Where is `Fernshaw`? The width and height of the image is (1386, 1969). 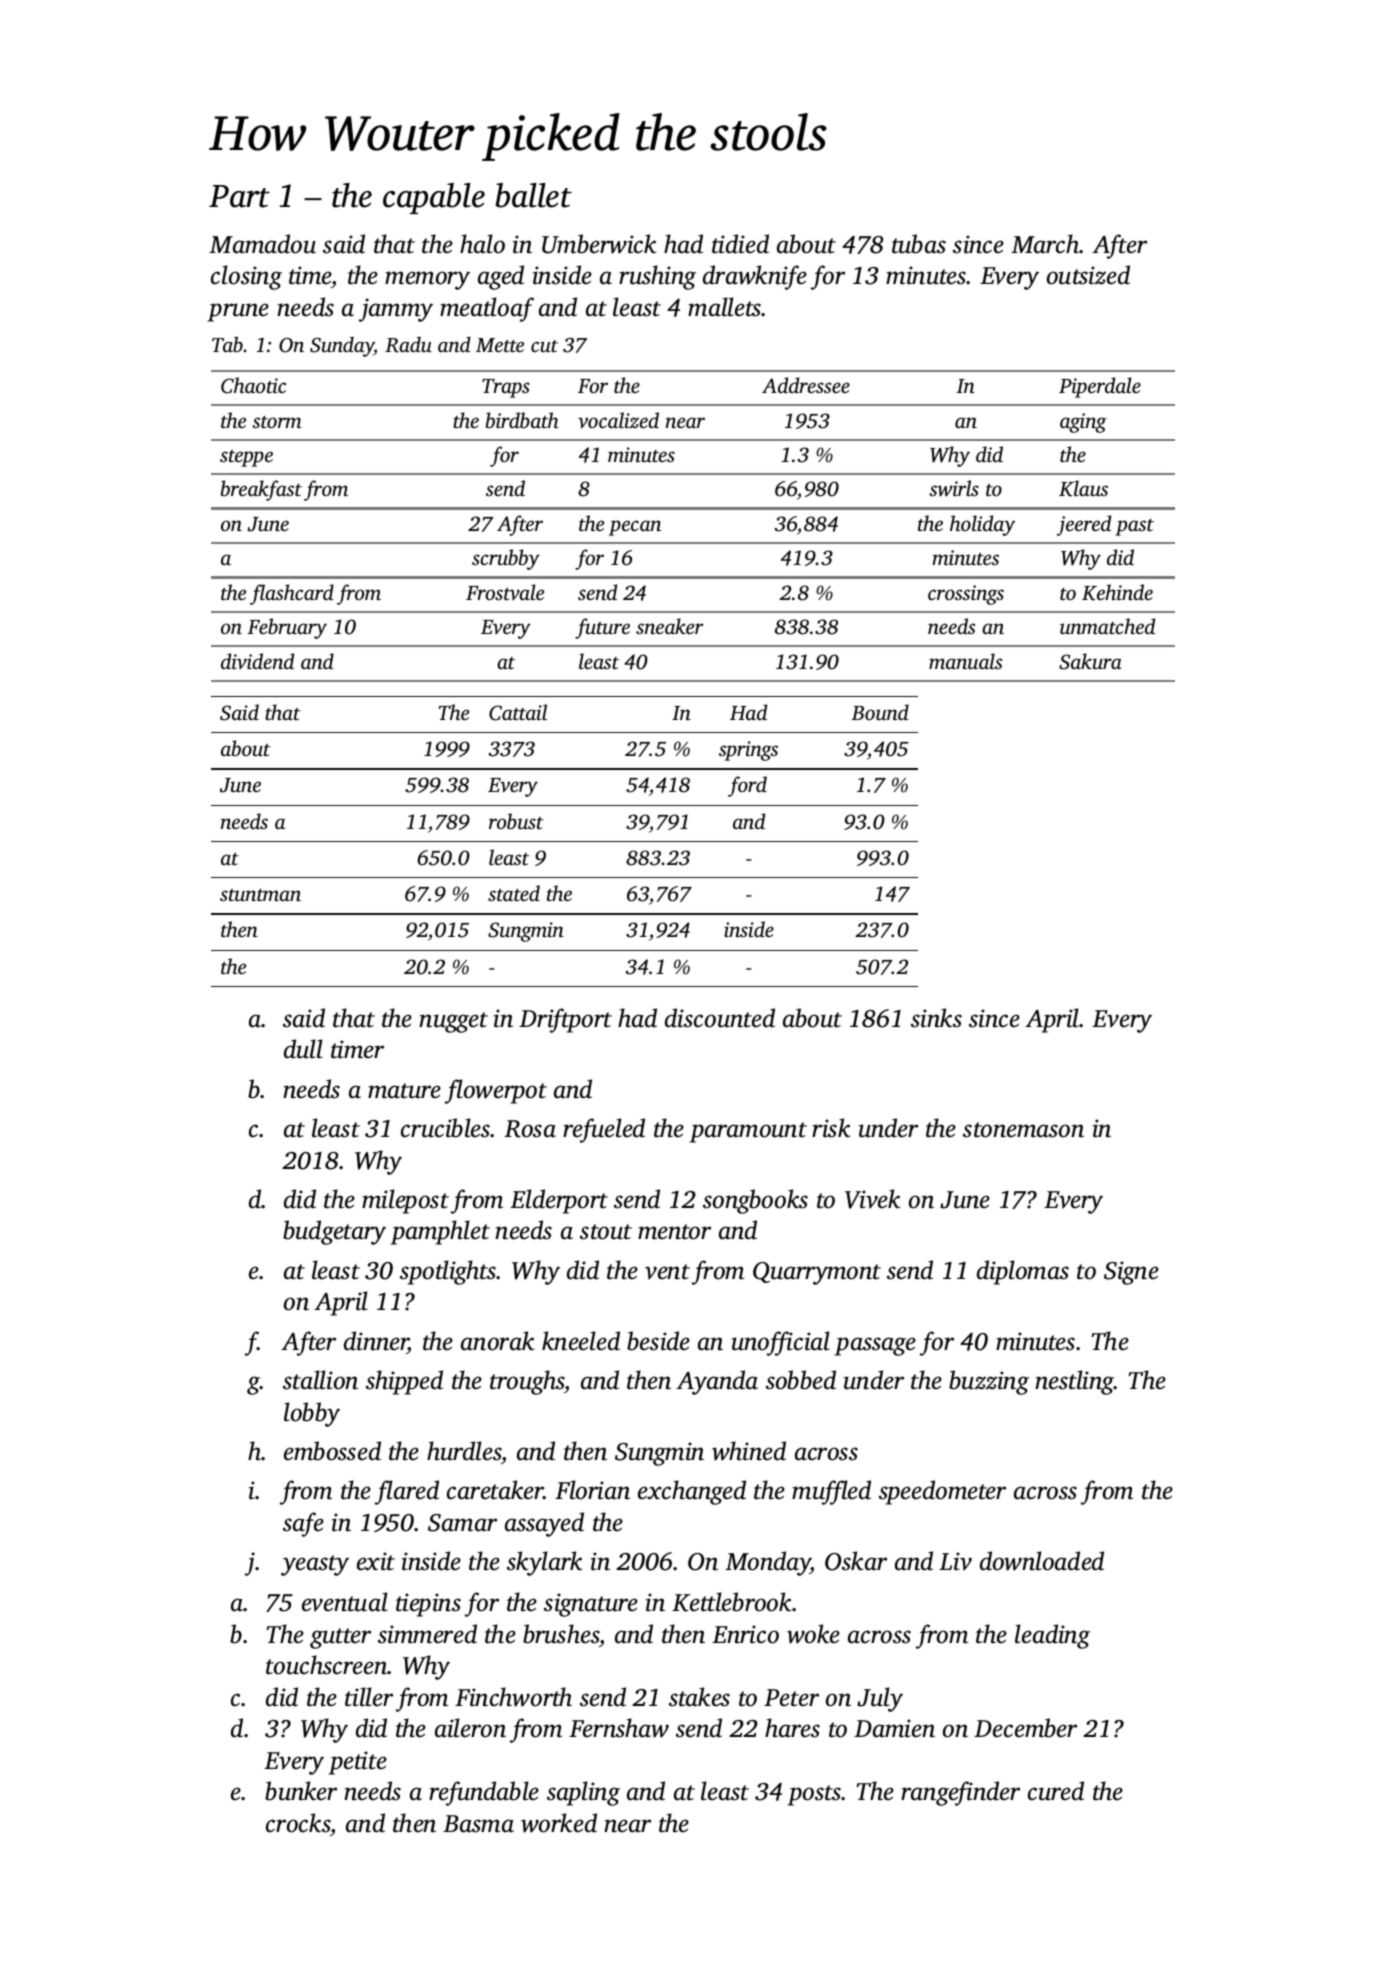
Fernshaw is located at coordinates (619, 1728).
